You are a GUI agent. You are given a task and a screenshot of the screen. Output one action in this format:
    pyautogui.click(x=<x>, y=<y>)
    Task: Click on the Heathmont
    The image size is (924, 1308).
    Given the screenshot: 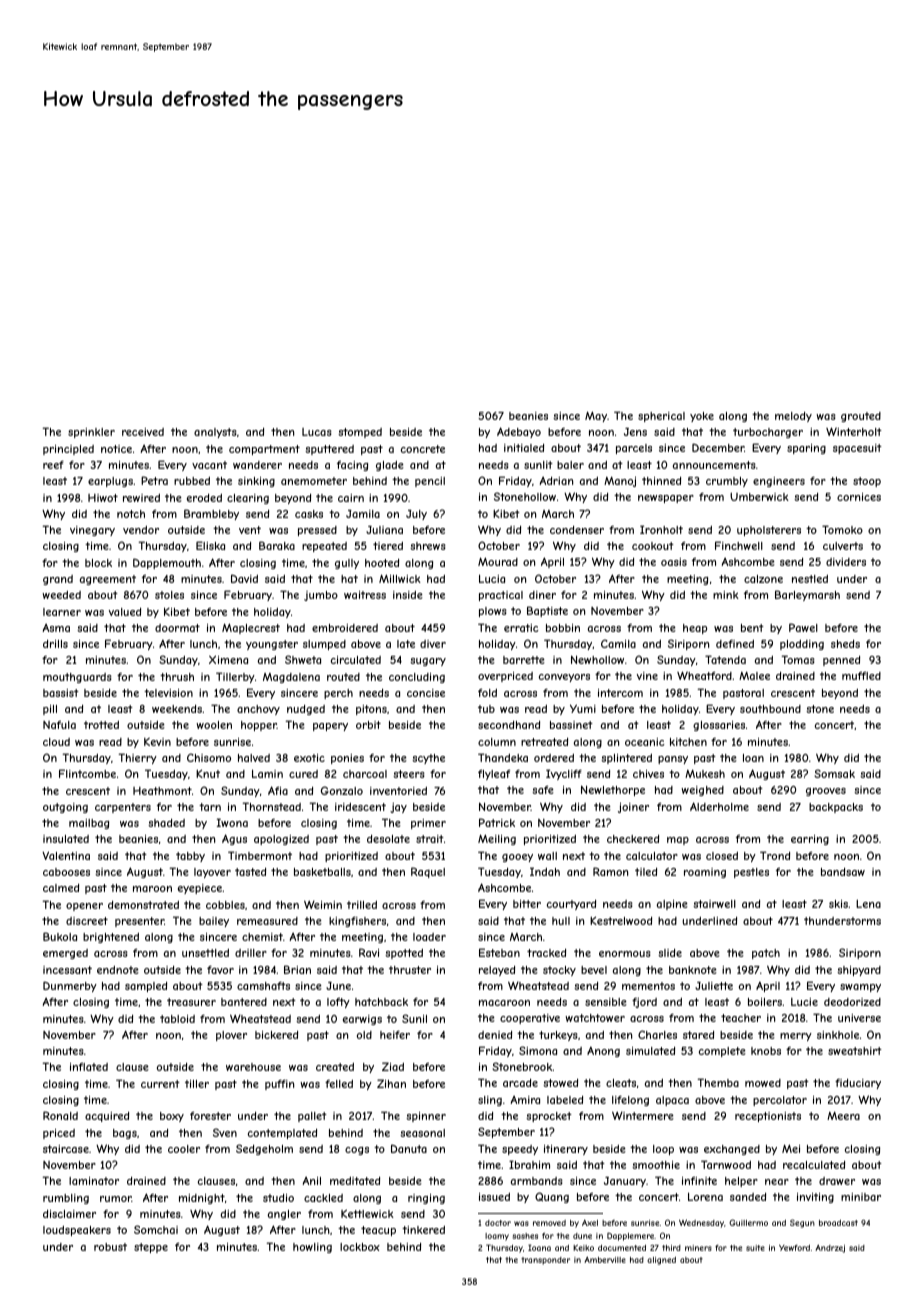 What is the action you would take?
    pyautogui.click(x=162, y=791)
